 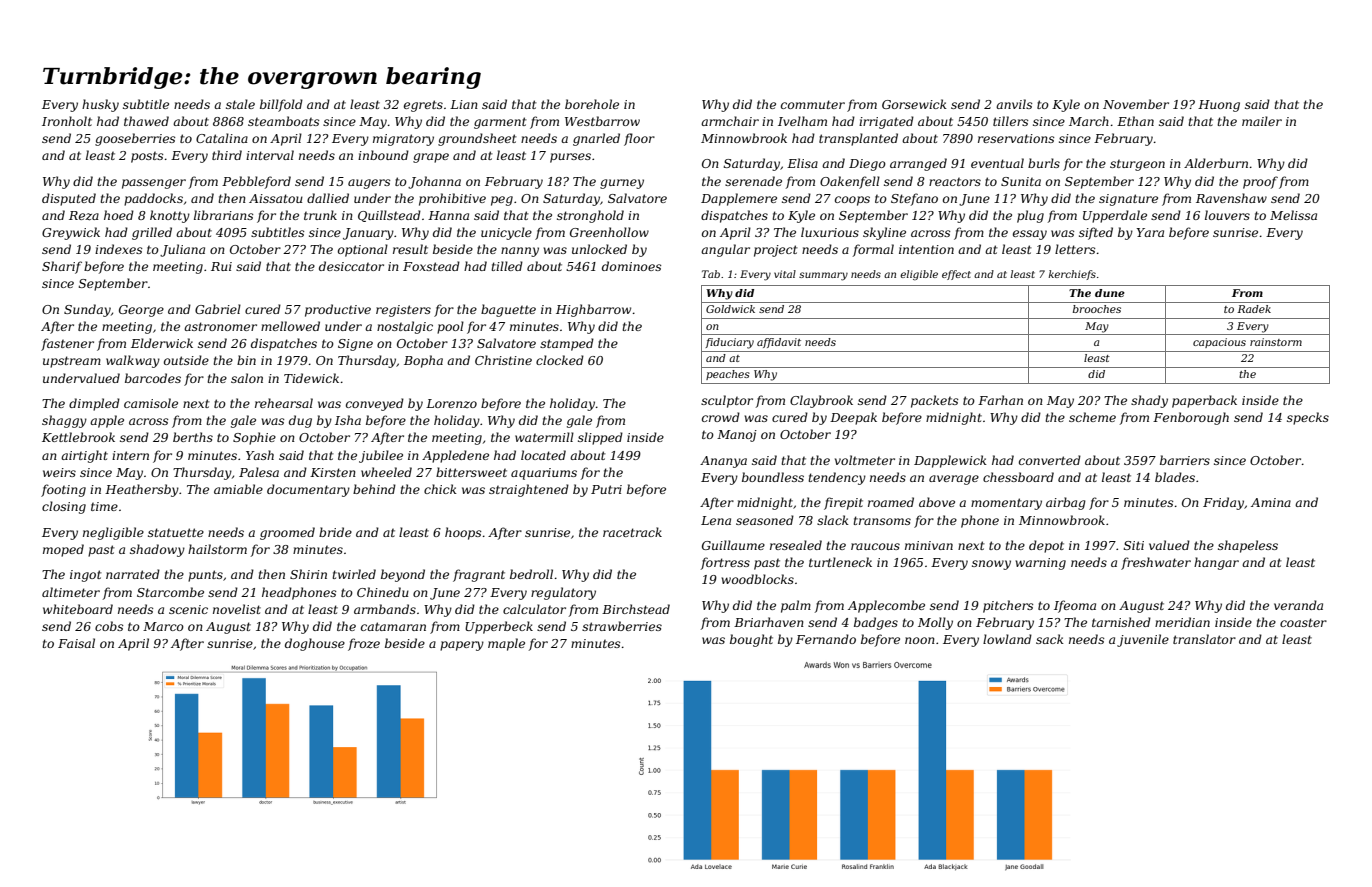 What do you see at coordinates (1204, 639) in the document?
I see `translator` at bounding box center [1204, 639].
